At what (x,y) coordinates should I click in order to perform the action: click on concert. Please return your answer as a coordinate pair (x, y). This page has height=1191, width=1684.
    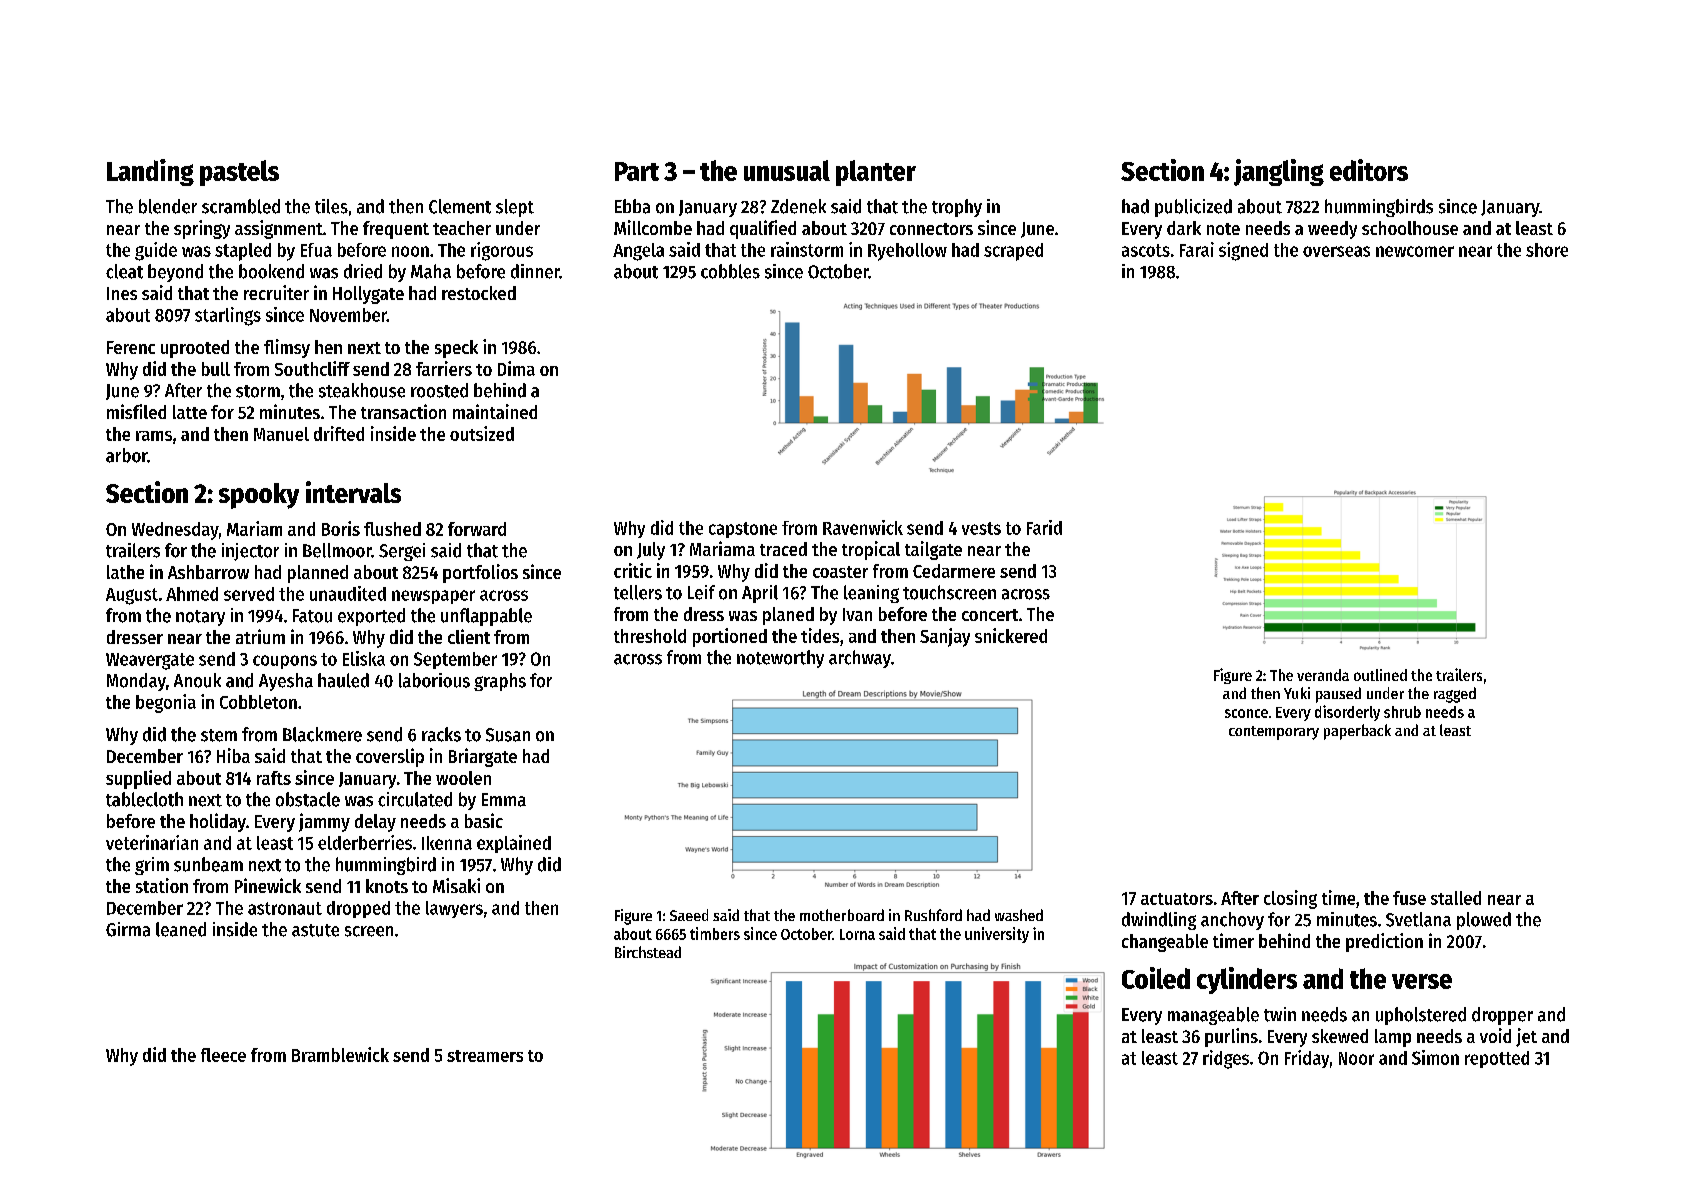
    Looking at the image, I should click on (990, 615).
